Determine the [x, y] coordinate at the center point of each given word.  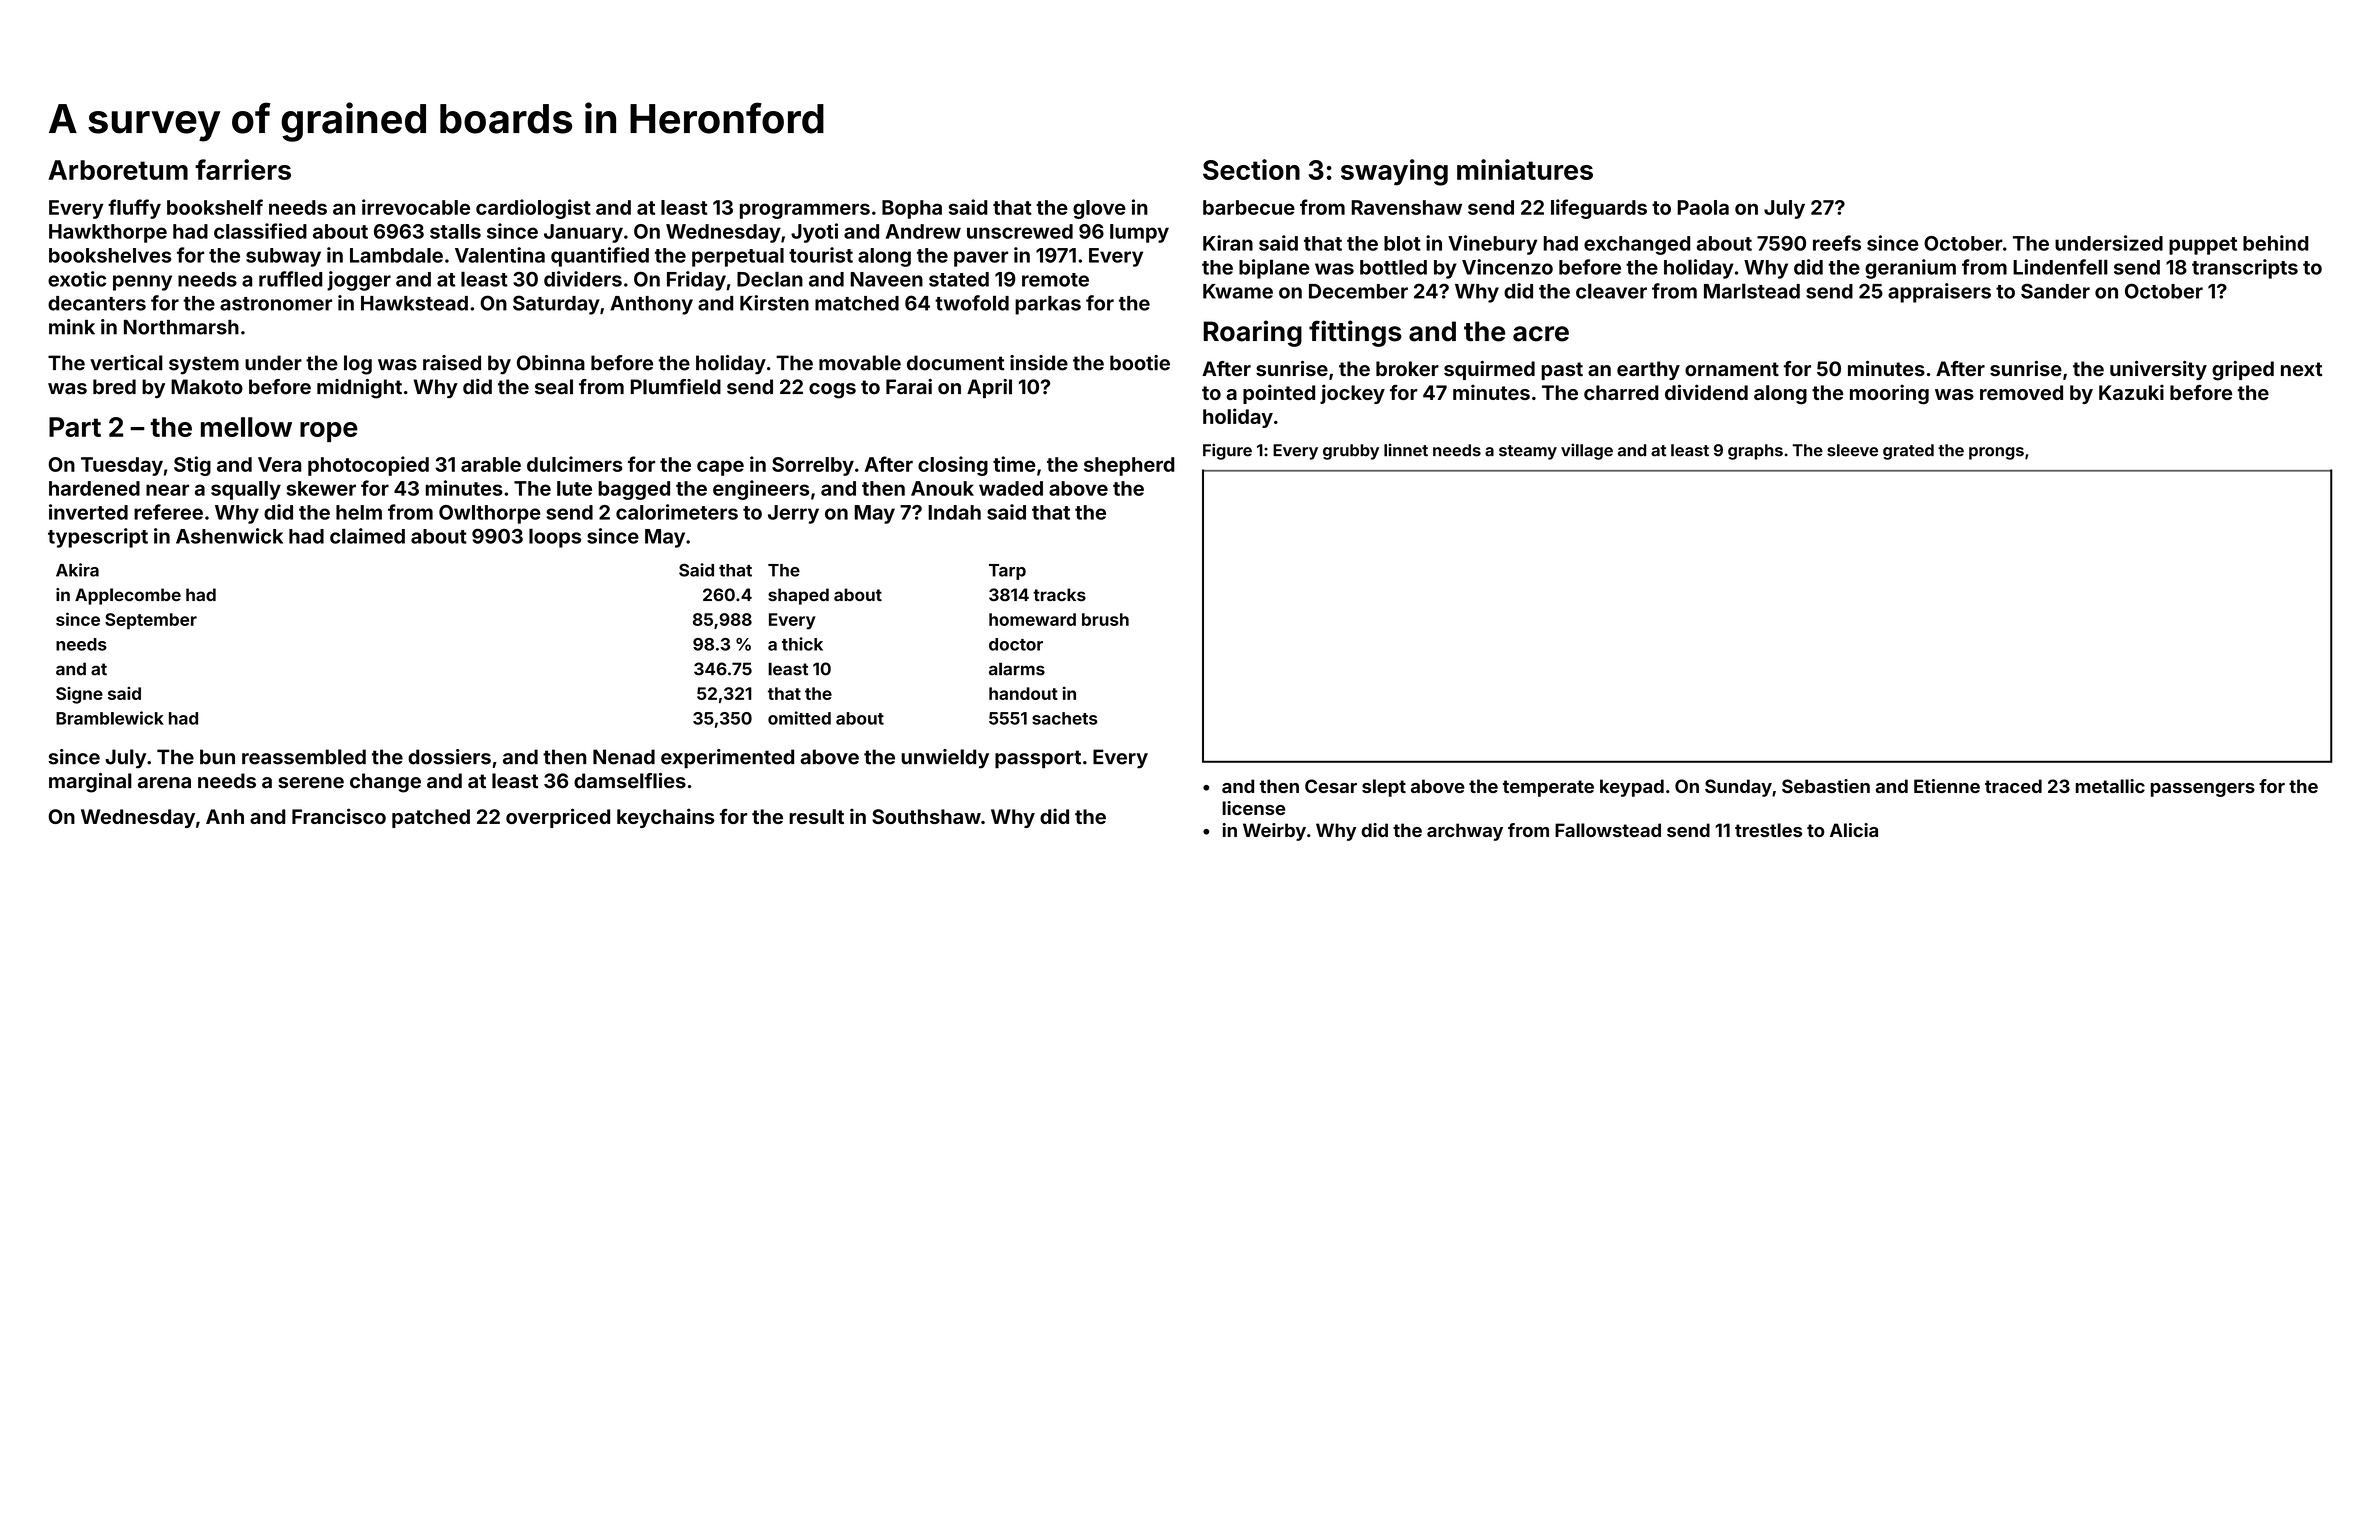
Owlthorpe [490, 514]
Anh [225, 816]
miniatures [1525, 169]
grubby [1351, 452]
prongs [1996, 453]
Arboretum [118, 170]
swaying [1394, 172]
